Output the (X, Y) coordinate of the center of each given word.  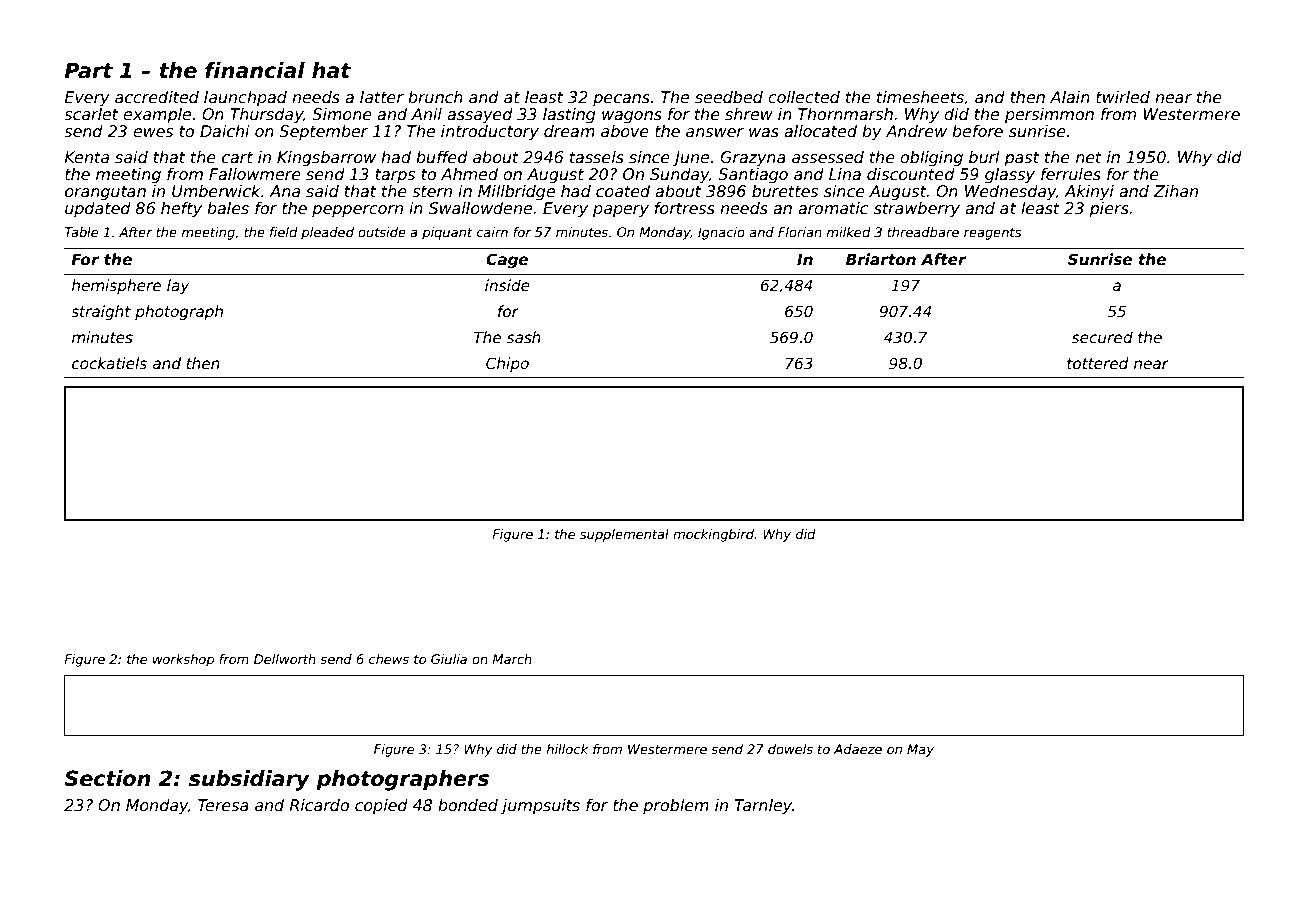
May (920, 750)
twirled (1123, 97)
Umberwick (216, 191)
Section (107, 778)
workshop (183, 660)
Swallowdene (480, 208)
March (512, 659)
